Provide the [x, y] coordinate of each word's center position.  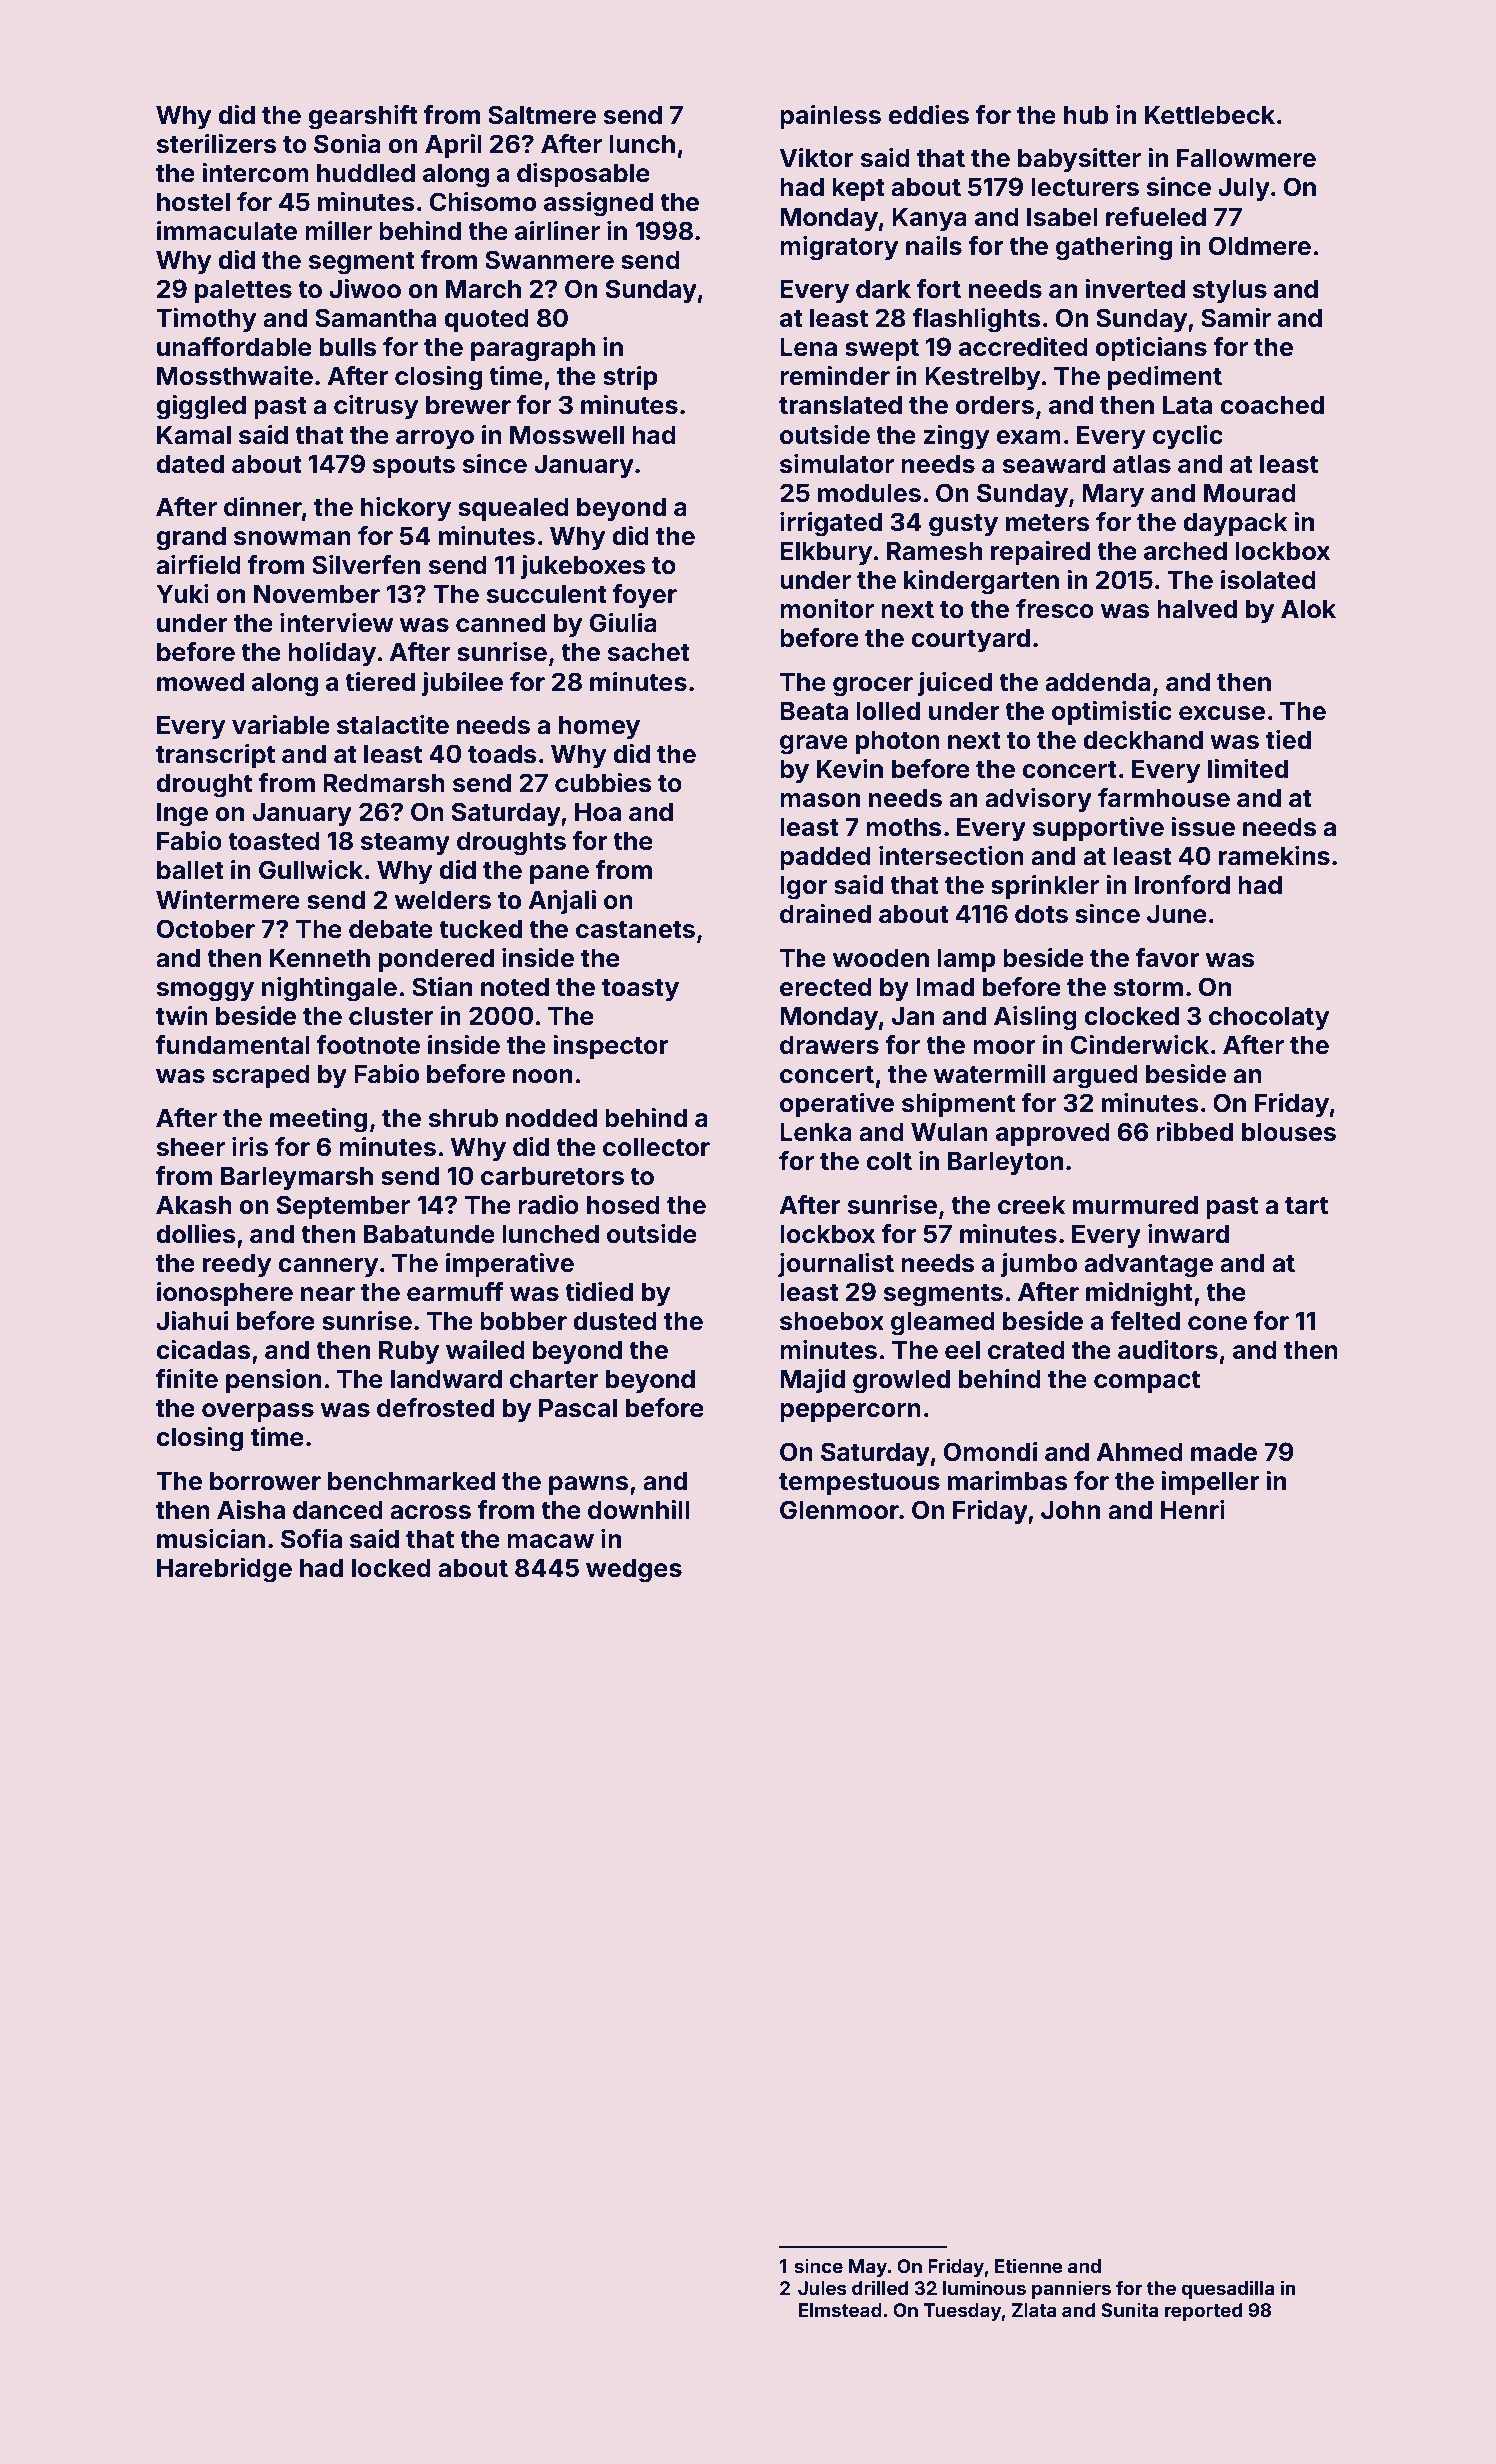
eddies [928, 115]
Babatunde [429, 1234]
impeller [1210, 1483]
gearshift [363, 117]
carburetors [552, 1176]
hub [1086, 114]
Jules [822, 2288]
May [868, 2268]
